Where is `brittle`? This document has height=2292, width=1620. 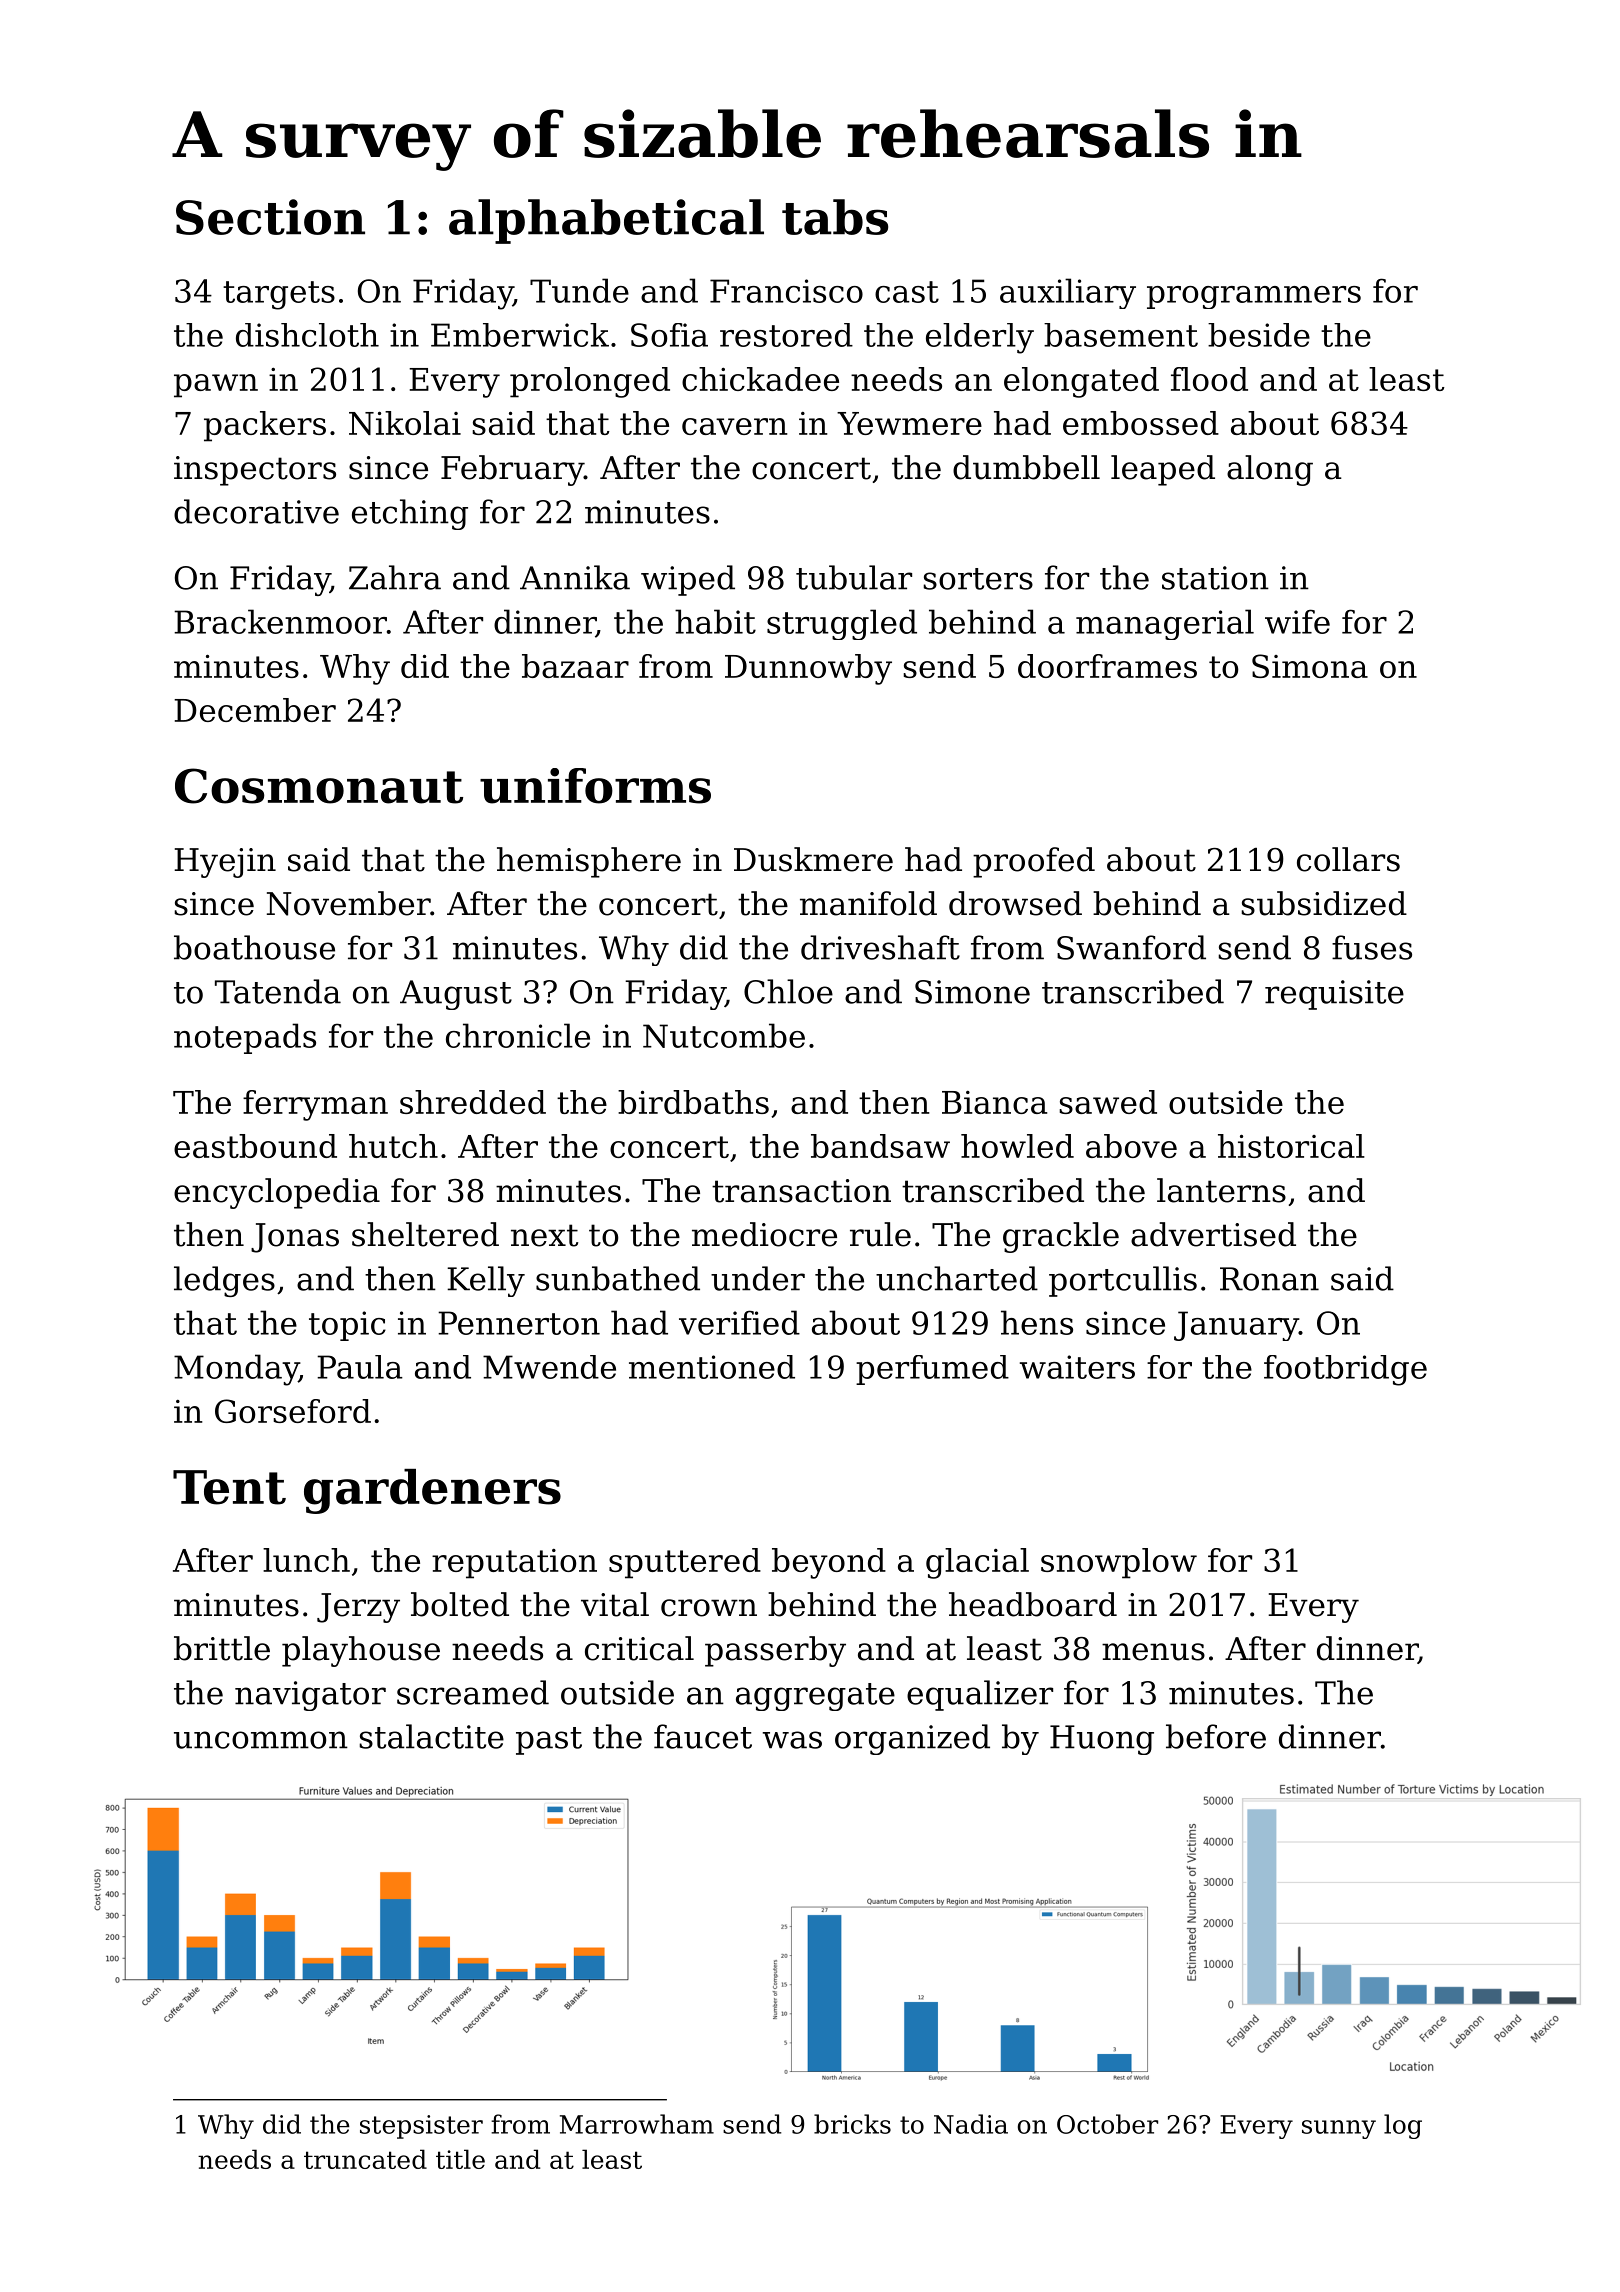
brittle is located at coordinates (222, 1648).
